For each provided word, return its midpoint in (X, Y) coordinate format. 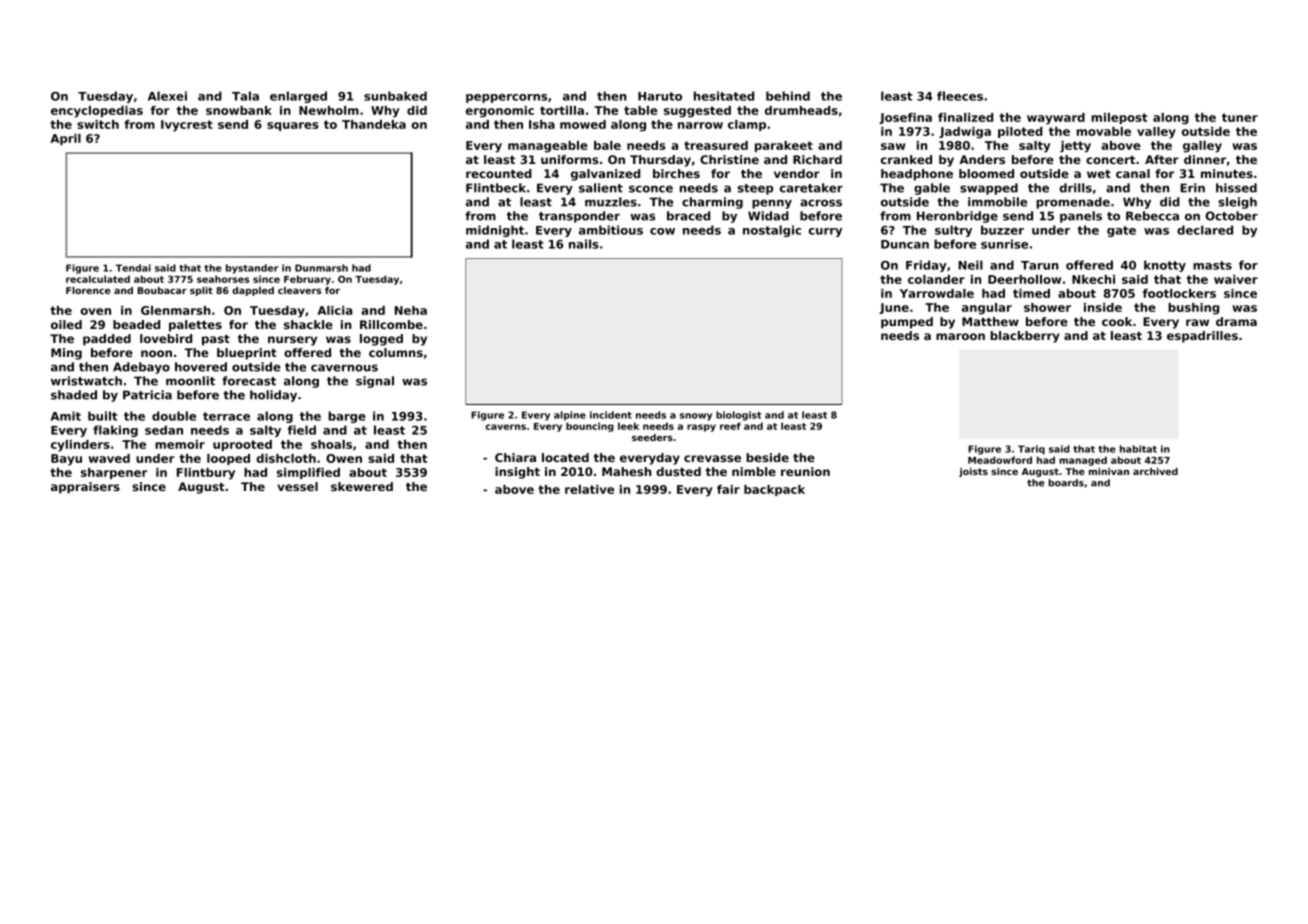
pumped (907, 323)
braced (688, 216)
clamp (747, 125)
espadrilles (1202, 337)
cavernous (344, 368)
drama (1236, 321)
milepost (1119, 118)
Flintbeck (496, 188)
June (894, 308)
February (307, 280)
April (65, 139)
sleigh (1237, 203)
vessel (298, 486)
